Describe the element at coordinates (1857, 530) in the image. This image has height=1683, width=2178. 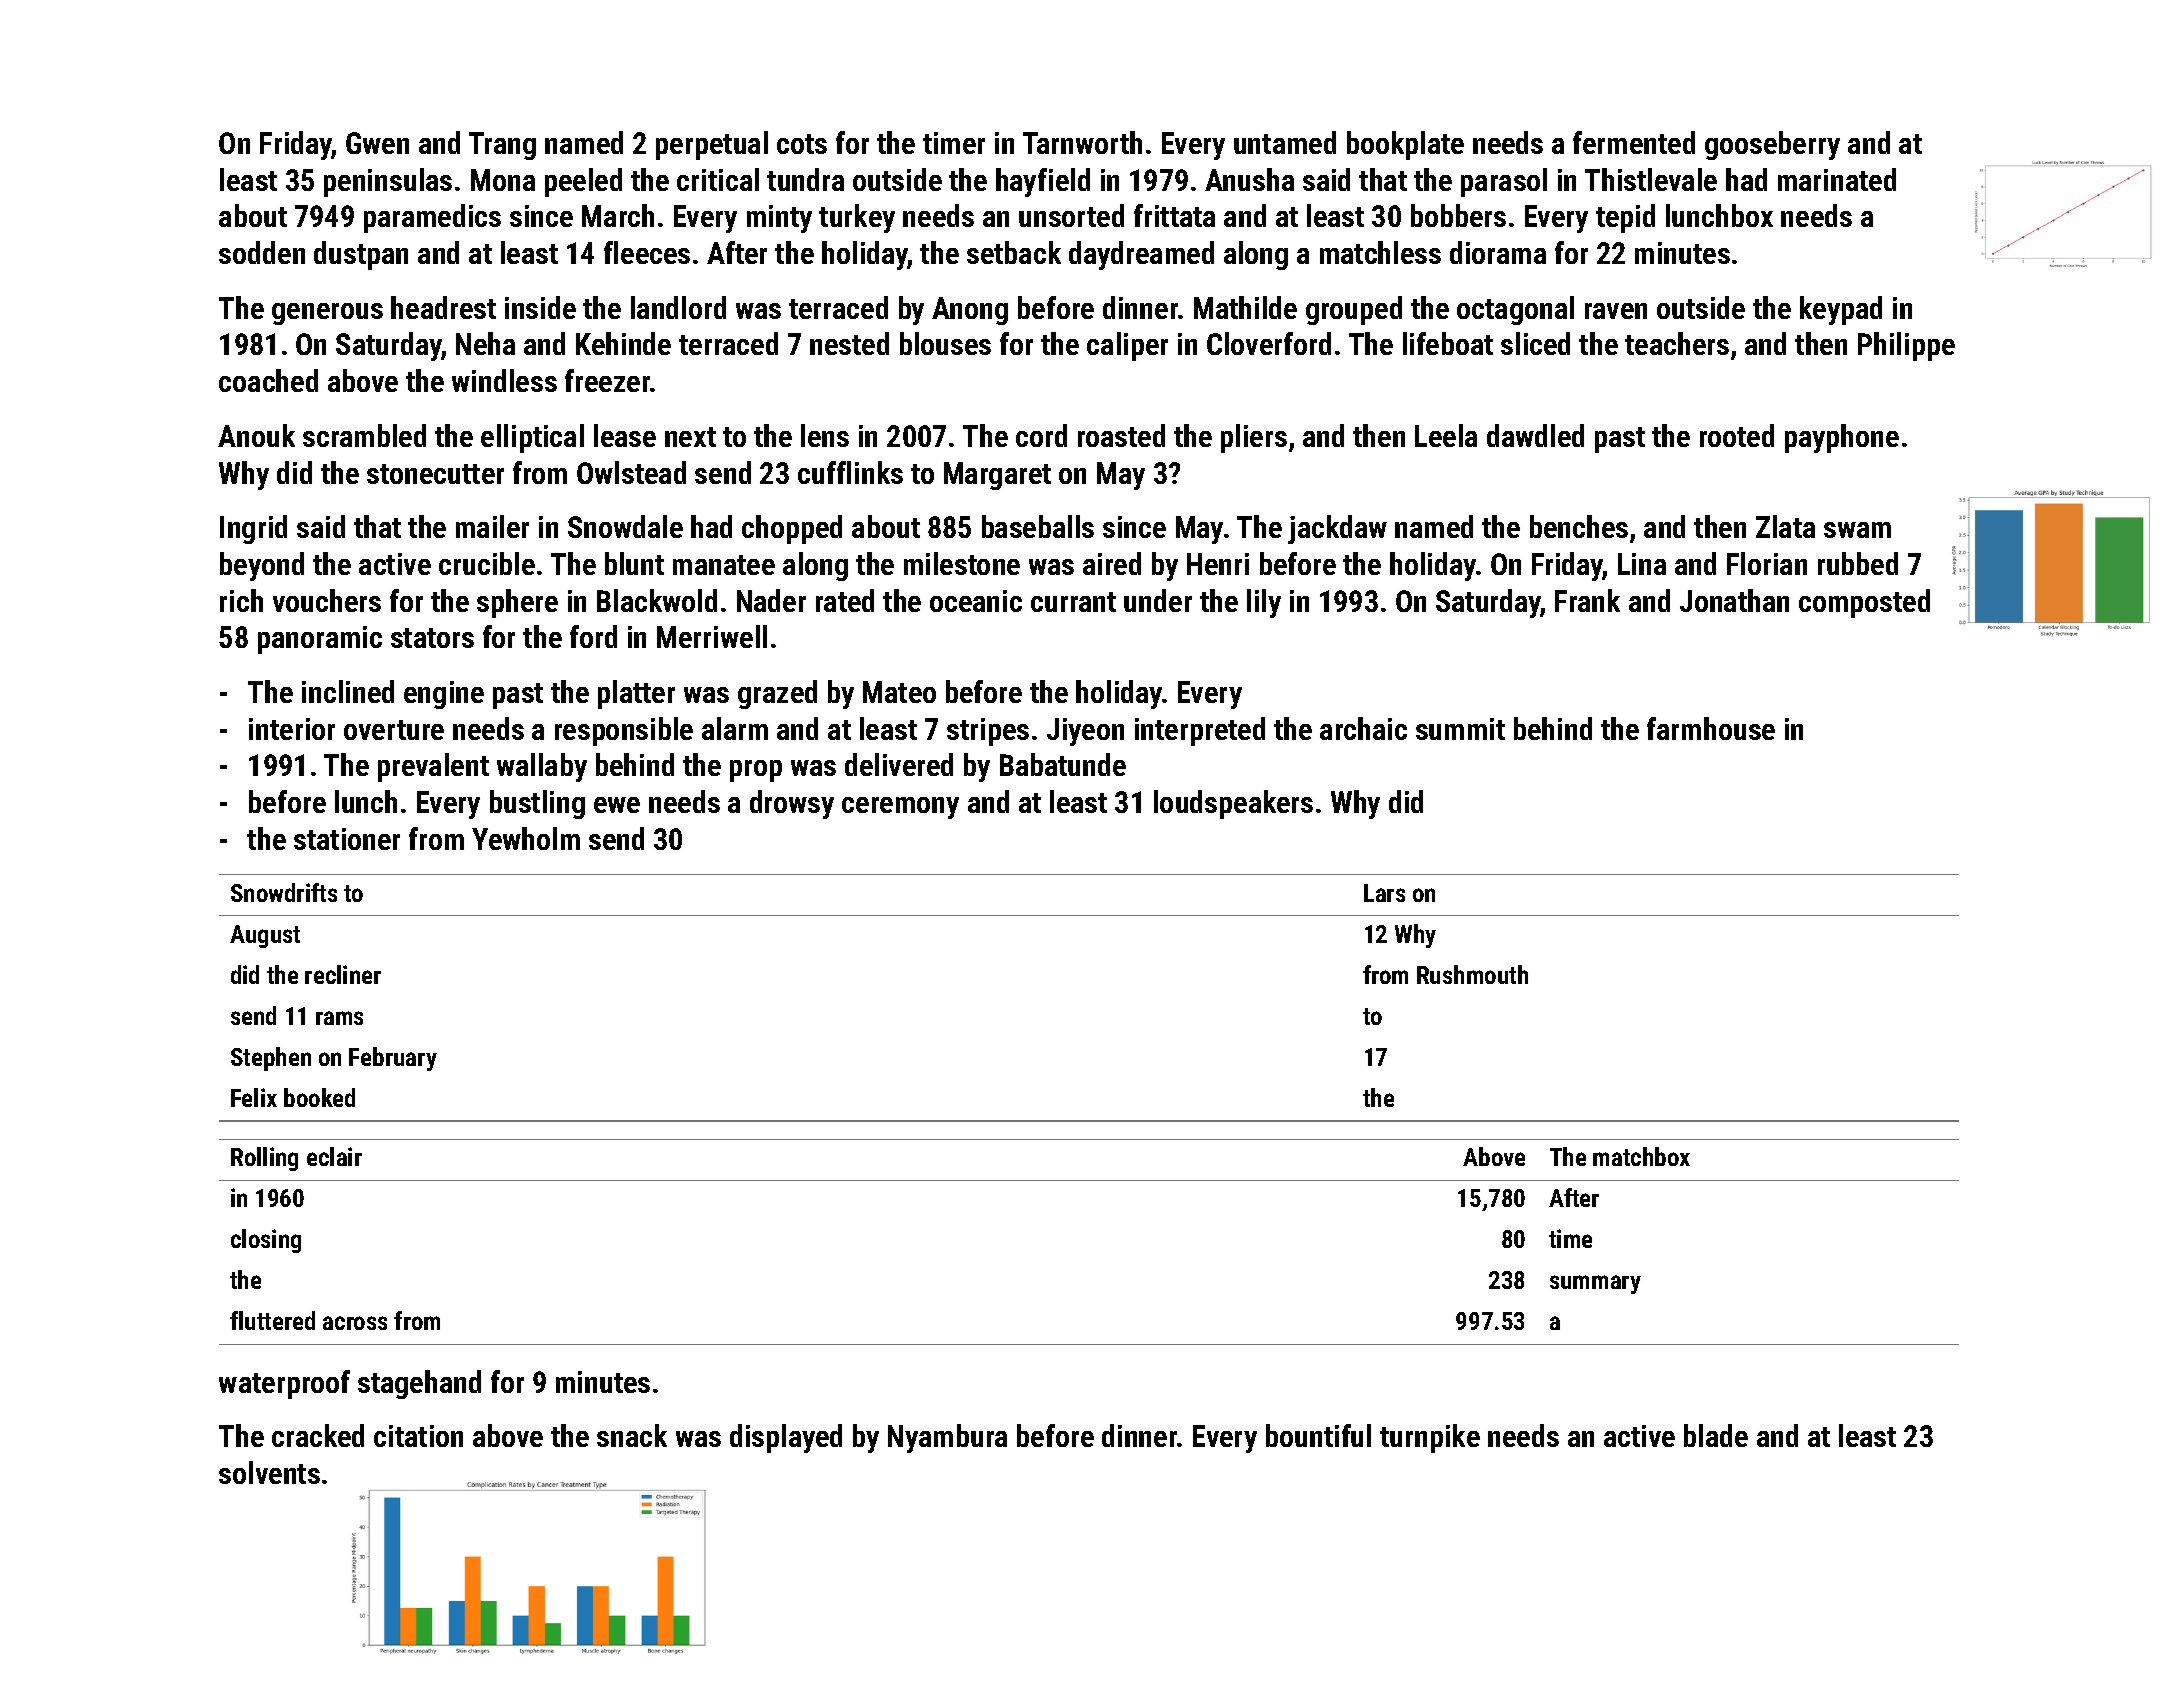
I see `swam` at that location.
